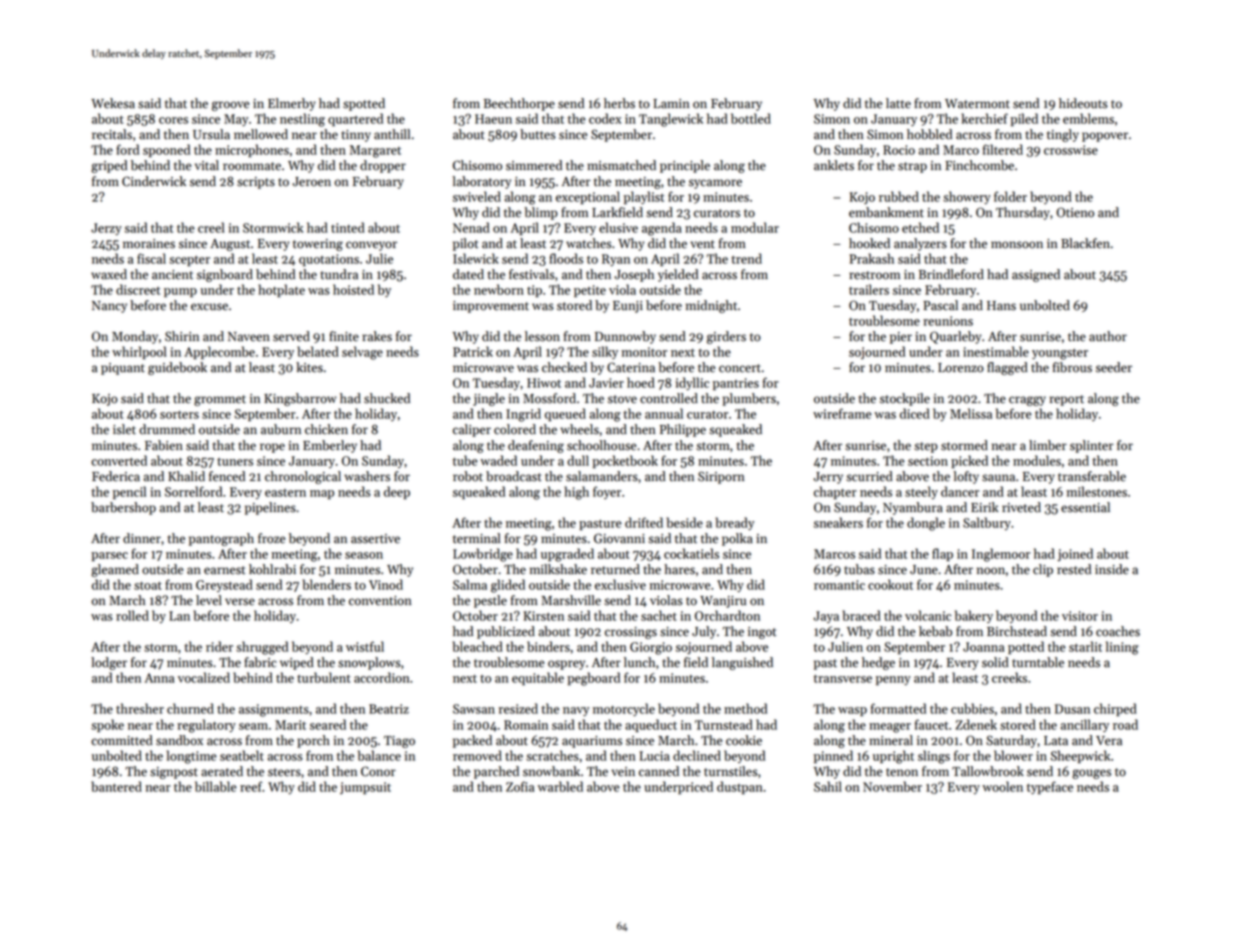  I want to click on bantered, so click(116, 786).
